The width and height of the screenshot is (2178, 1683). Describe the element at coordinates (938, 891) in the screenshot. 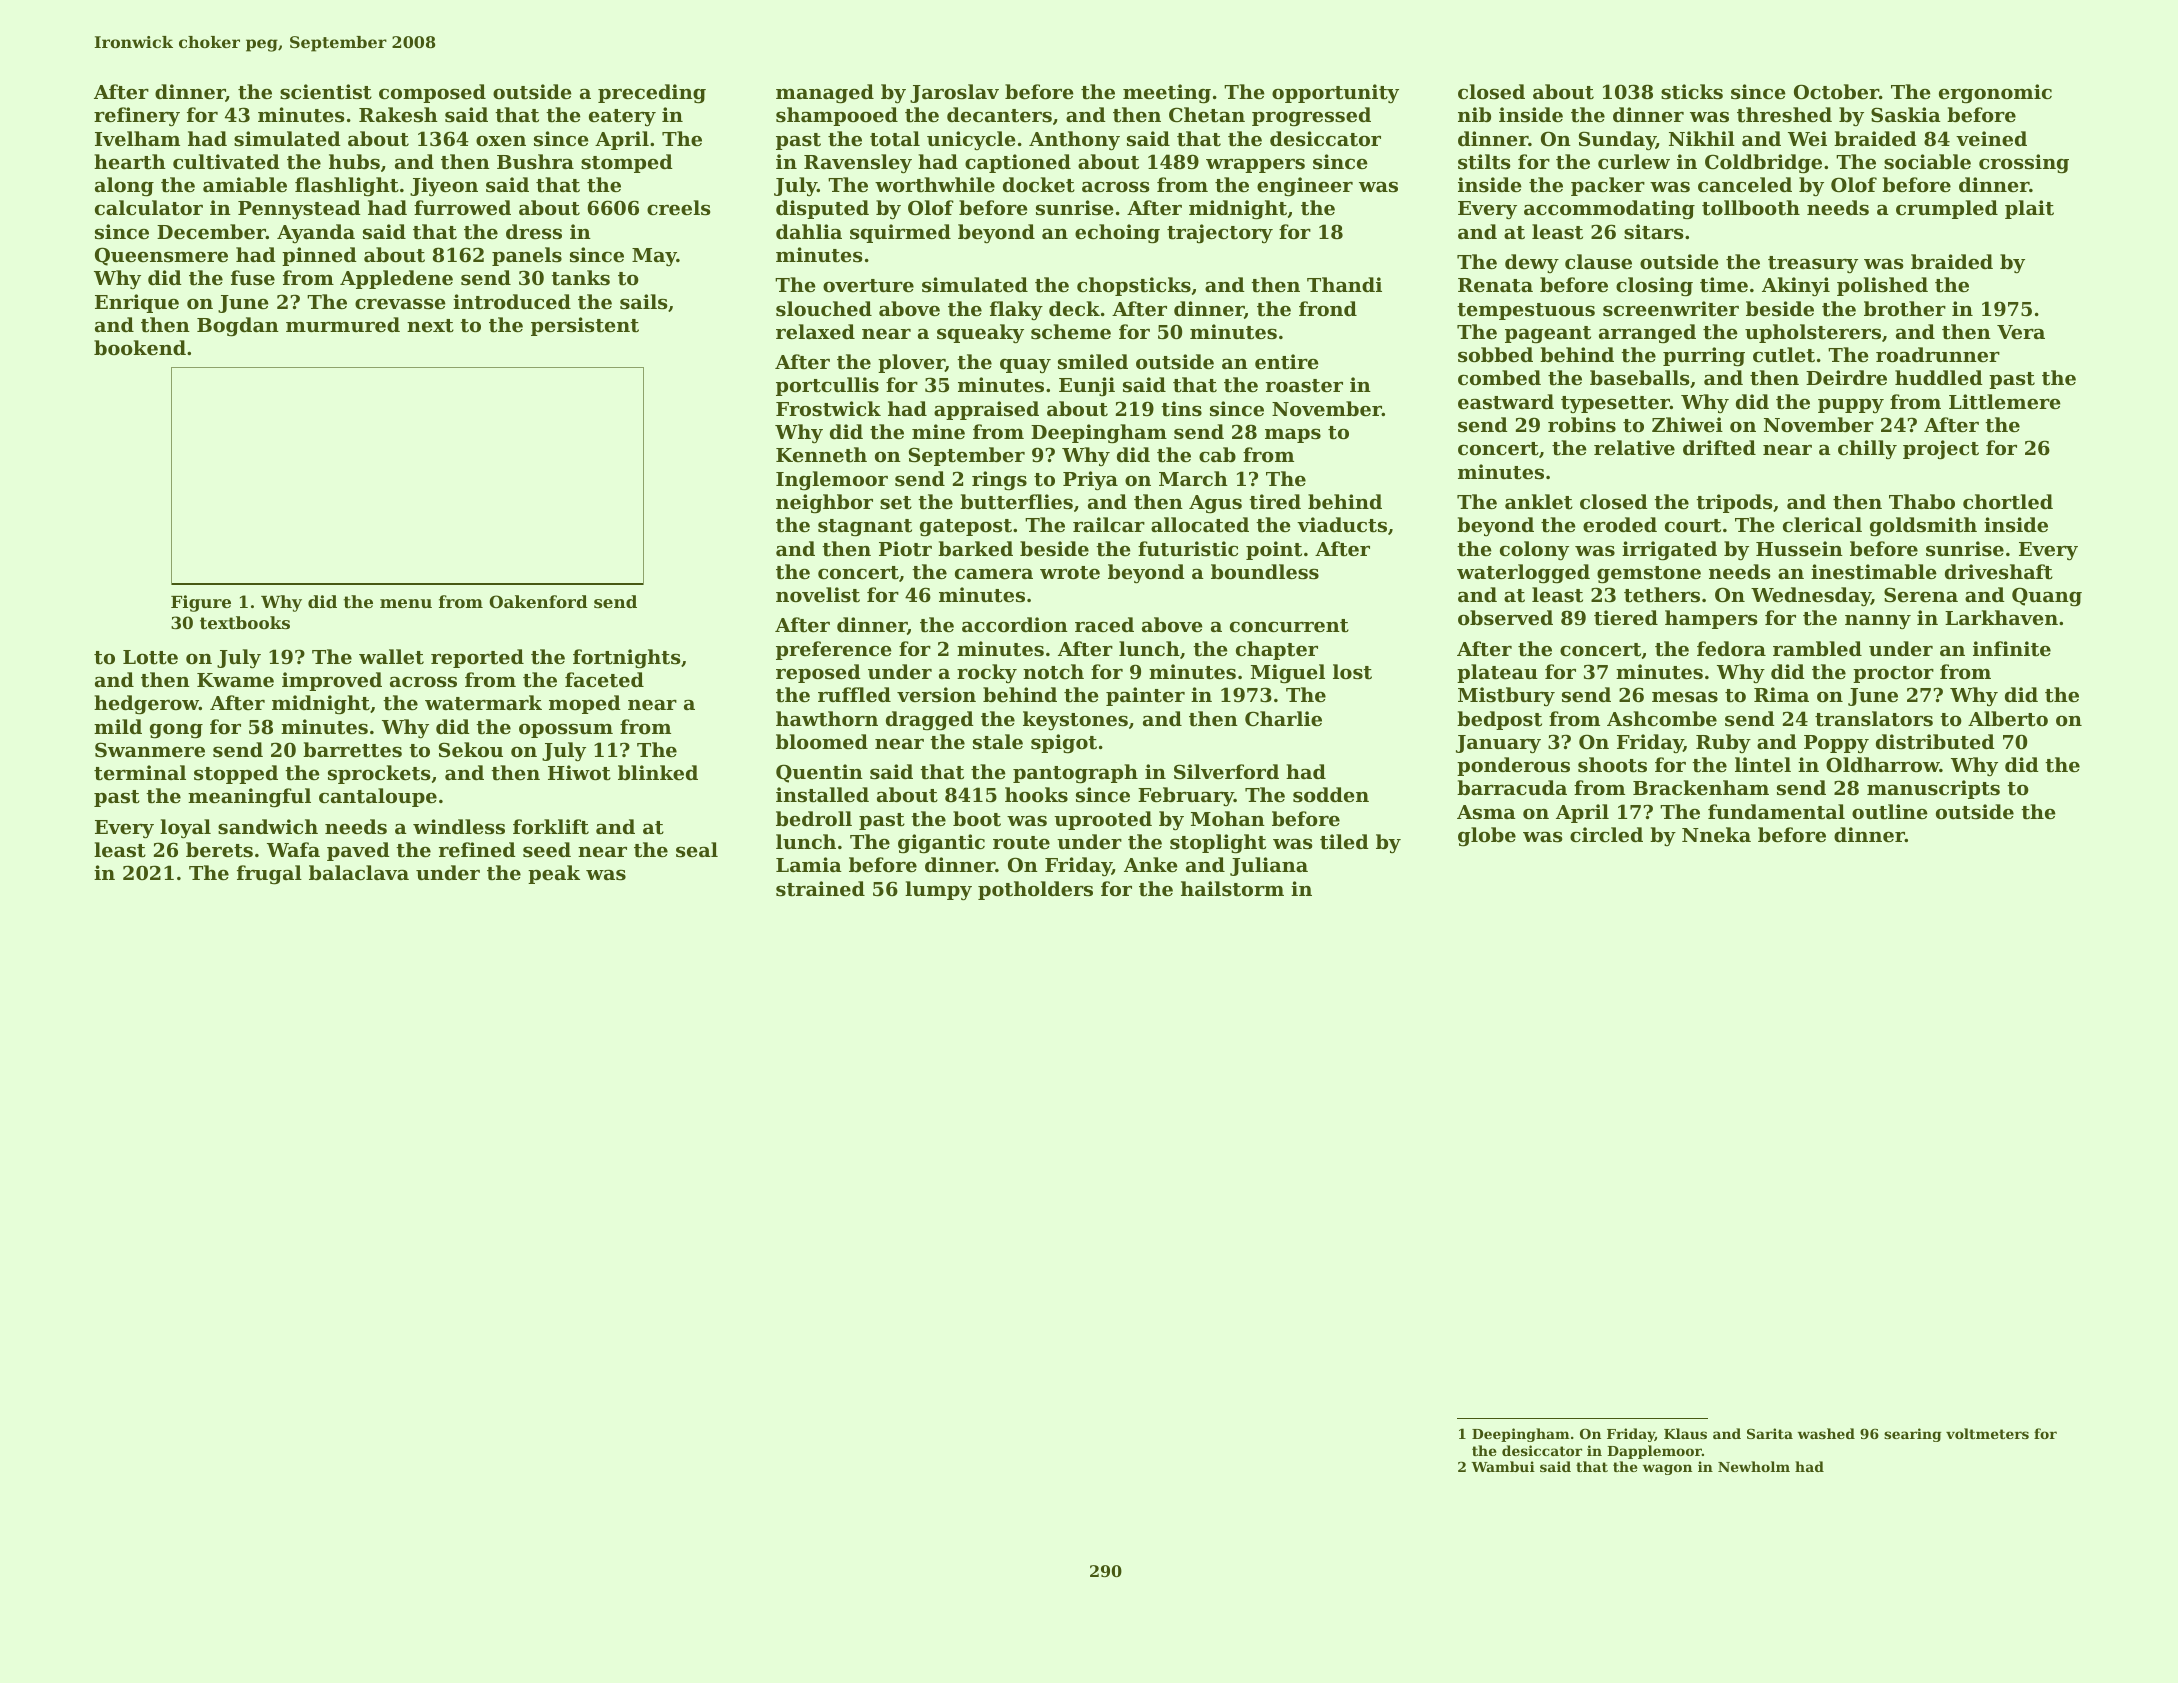

I see `lumpy` at that location.
